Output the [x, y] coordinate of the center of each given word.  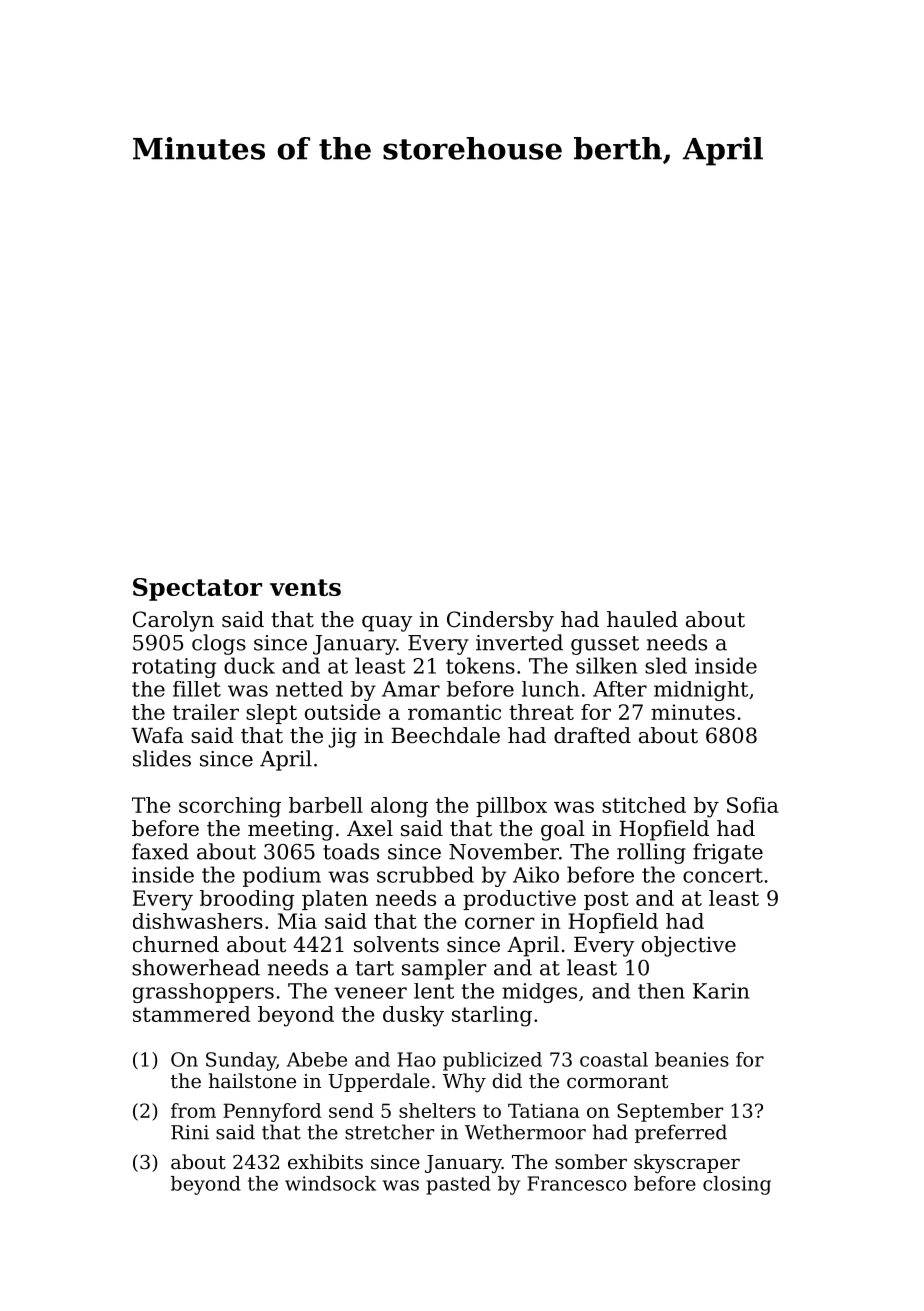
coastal [614, 1059]
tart [375, 968]
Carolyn [173, 621]
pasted [459, 1185]
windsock [330, 1183]
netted [309, 689]
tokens [480, 665]
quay [387, 624]
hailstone [252, 1080]
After [620, 689]
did [507, 1080]
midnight [701, 691]
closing [737, 1185]
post [606, 900]
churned [176, 944]
